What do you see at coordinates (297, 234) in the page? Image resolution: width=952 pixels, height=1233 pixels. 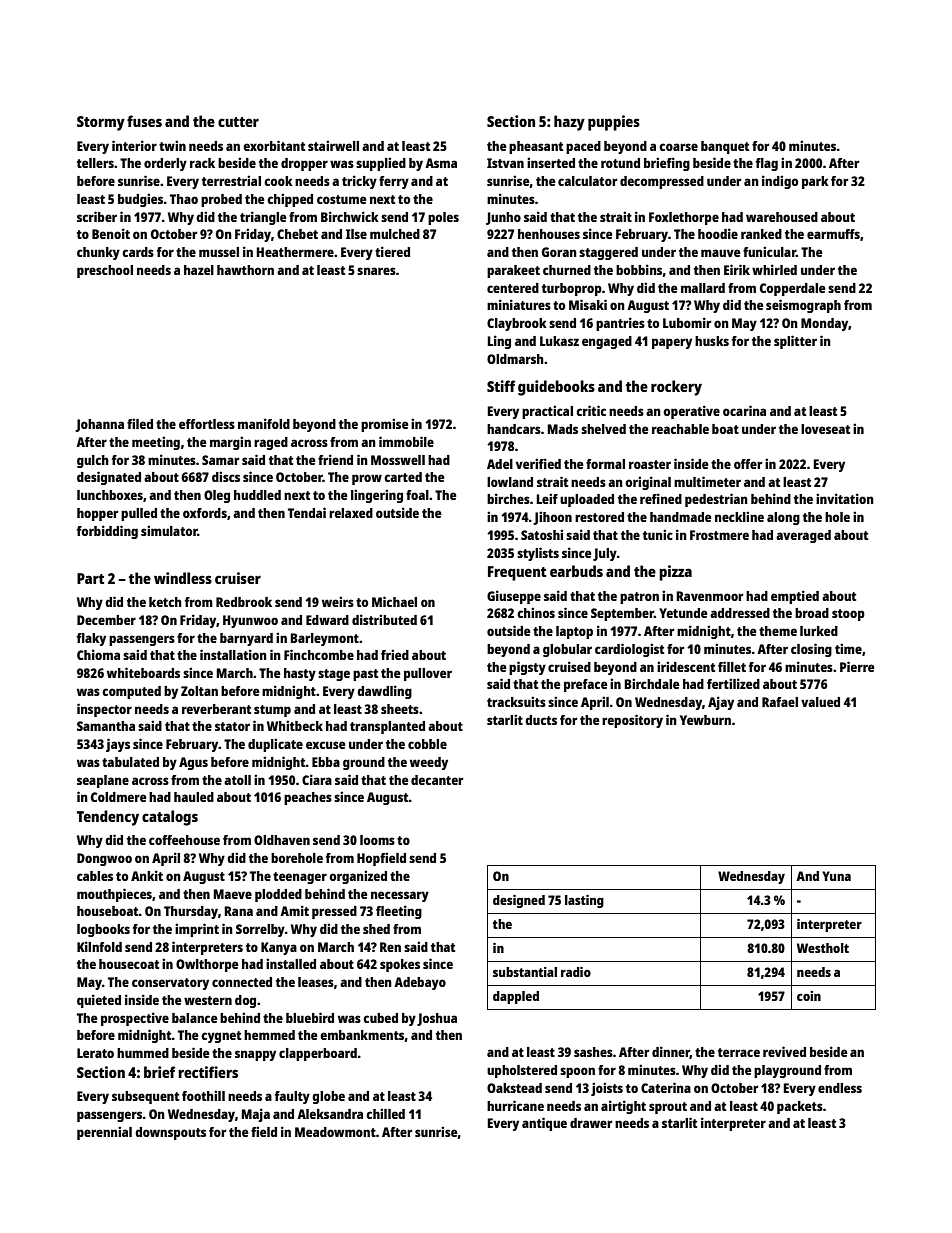 I see `Chebet` at bounding box center [297, 234].
